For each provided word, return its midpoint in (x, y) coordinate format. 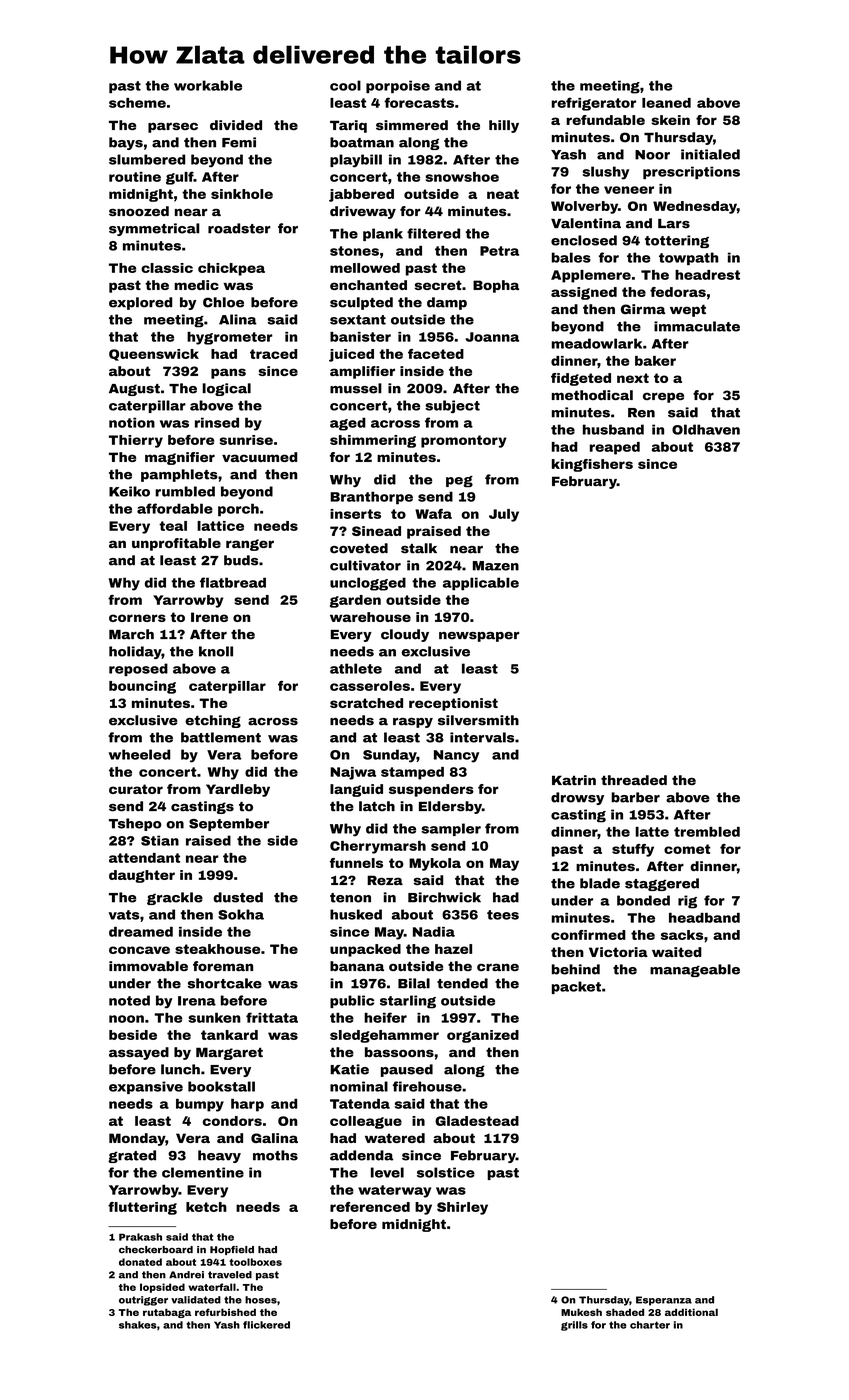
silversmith (478, 720)
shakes (138, 1325)
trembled (707, 832)
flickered (266, 1325)
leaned (666, 103)
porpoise (398, 86)
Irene (209, 617)
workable (208, 85)
